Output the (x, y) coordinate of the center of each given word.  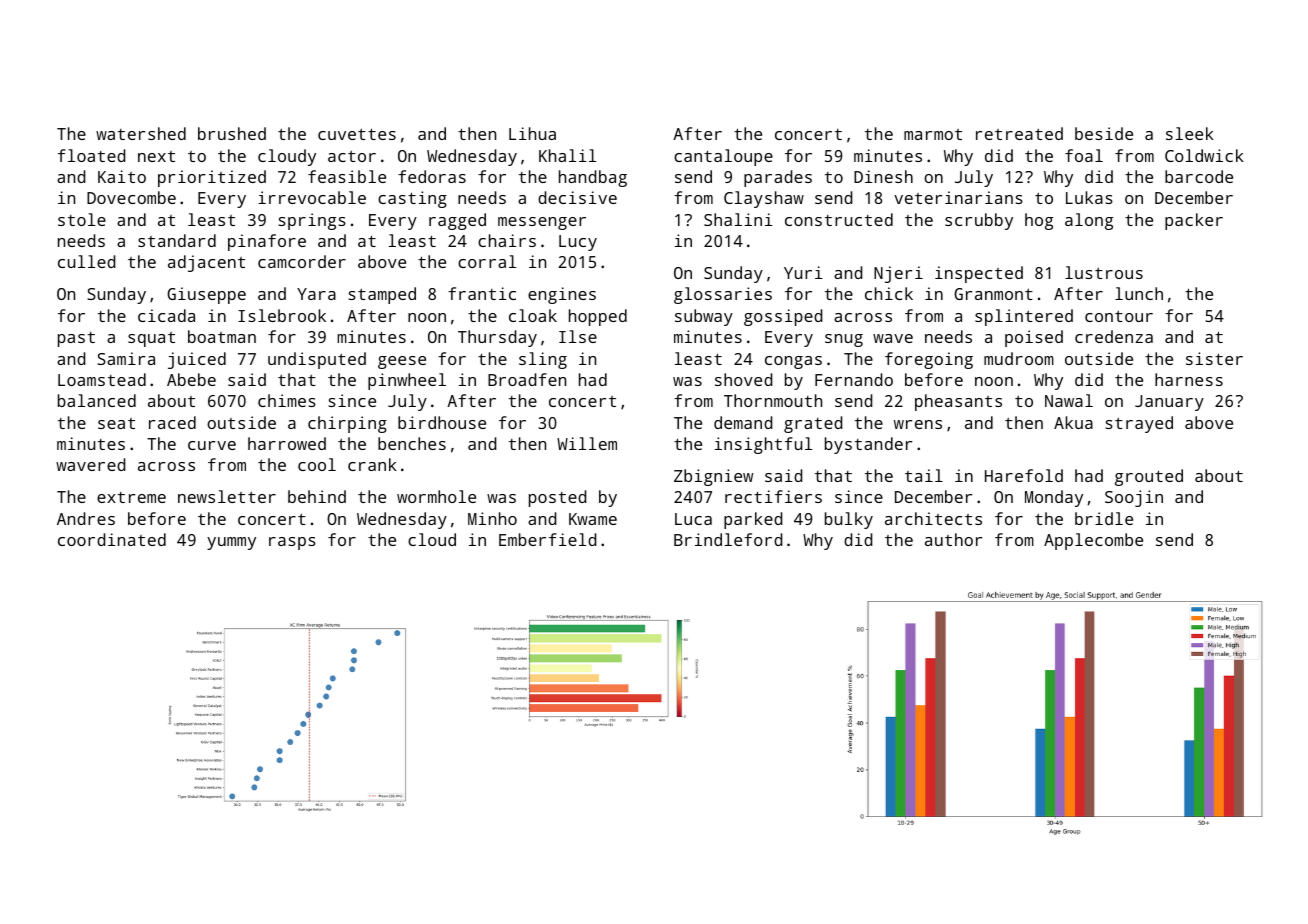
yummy (231, 543)
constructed (839, 219)
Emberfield (547, 539)
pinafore (267, 242)
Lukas (1089, 197)
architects (933, 518)
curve (212, 445)
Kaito (122, 176)
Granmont (993, 294)
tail (924, 475)
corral (487, 261)
